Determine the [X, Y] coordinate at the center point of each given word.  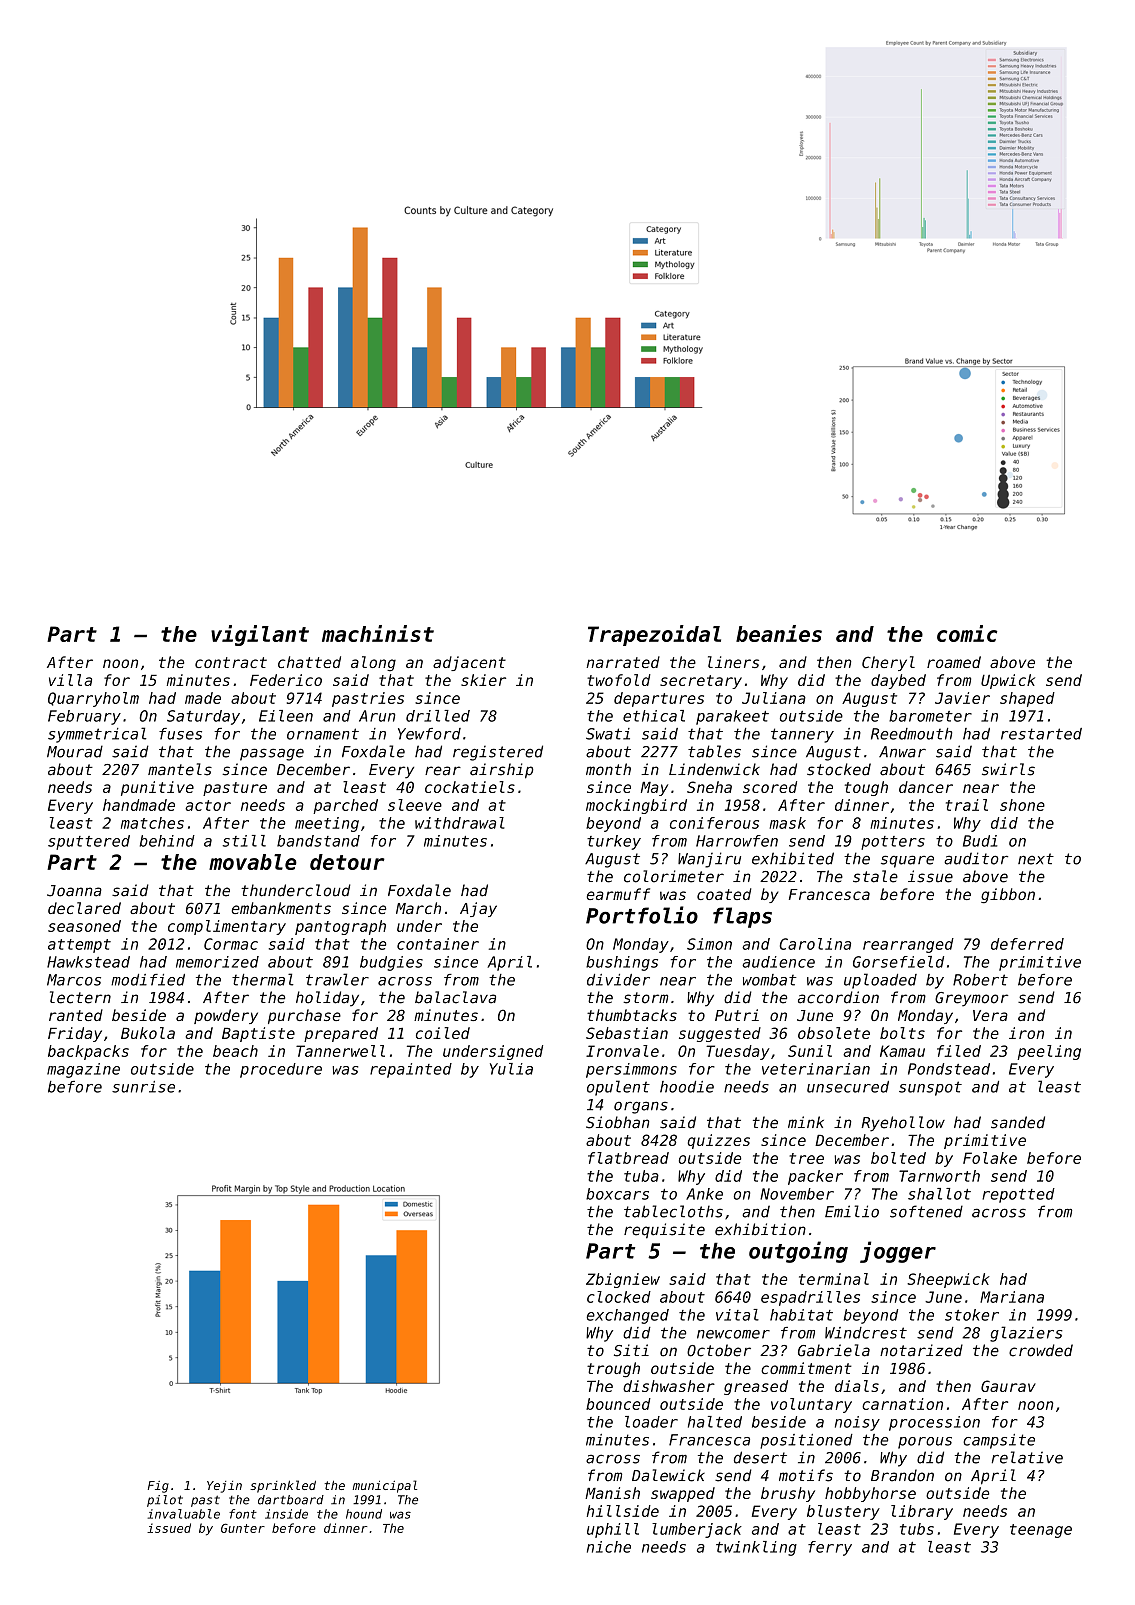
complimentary [227, 927]
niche [609, 1547]
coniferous [714, 823]
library [922, 1512]
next [1036, 859]
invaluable [184, 1514]
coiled [443, 1033]
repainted [411, 1070]
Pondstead [949, 1069]
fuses [180, 734]
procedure [281, 1070]
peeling [1049, 1052]
